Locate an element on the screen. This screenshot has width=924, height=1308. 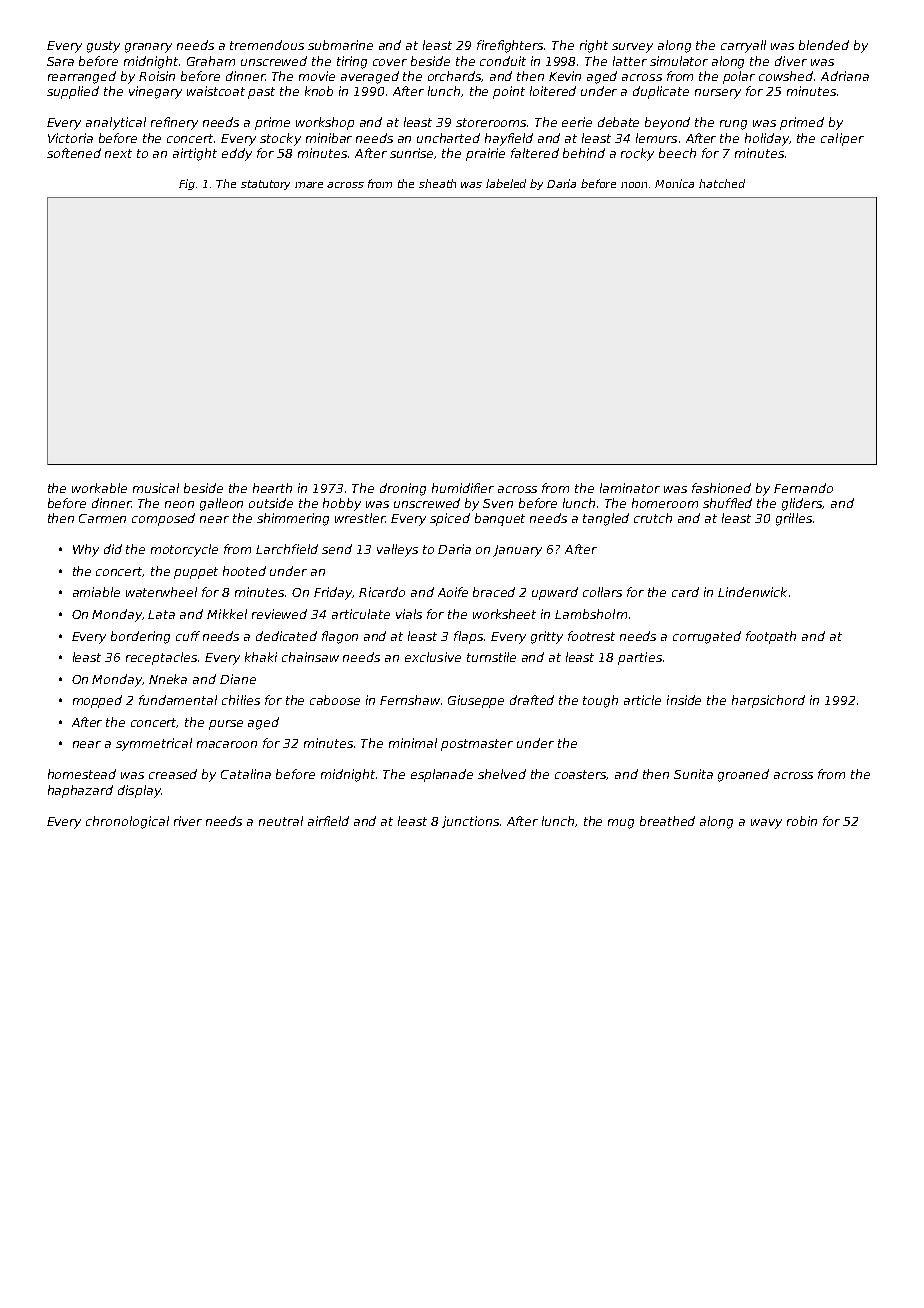
caliper is located at coordinates (842, 139).
